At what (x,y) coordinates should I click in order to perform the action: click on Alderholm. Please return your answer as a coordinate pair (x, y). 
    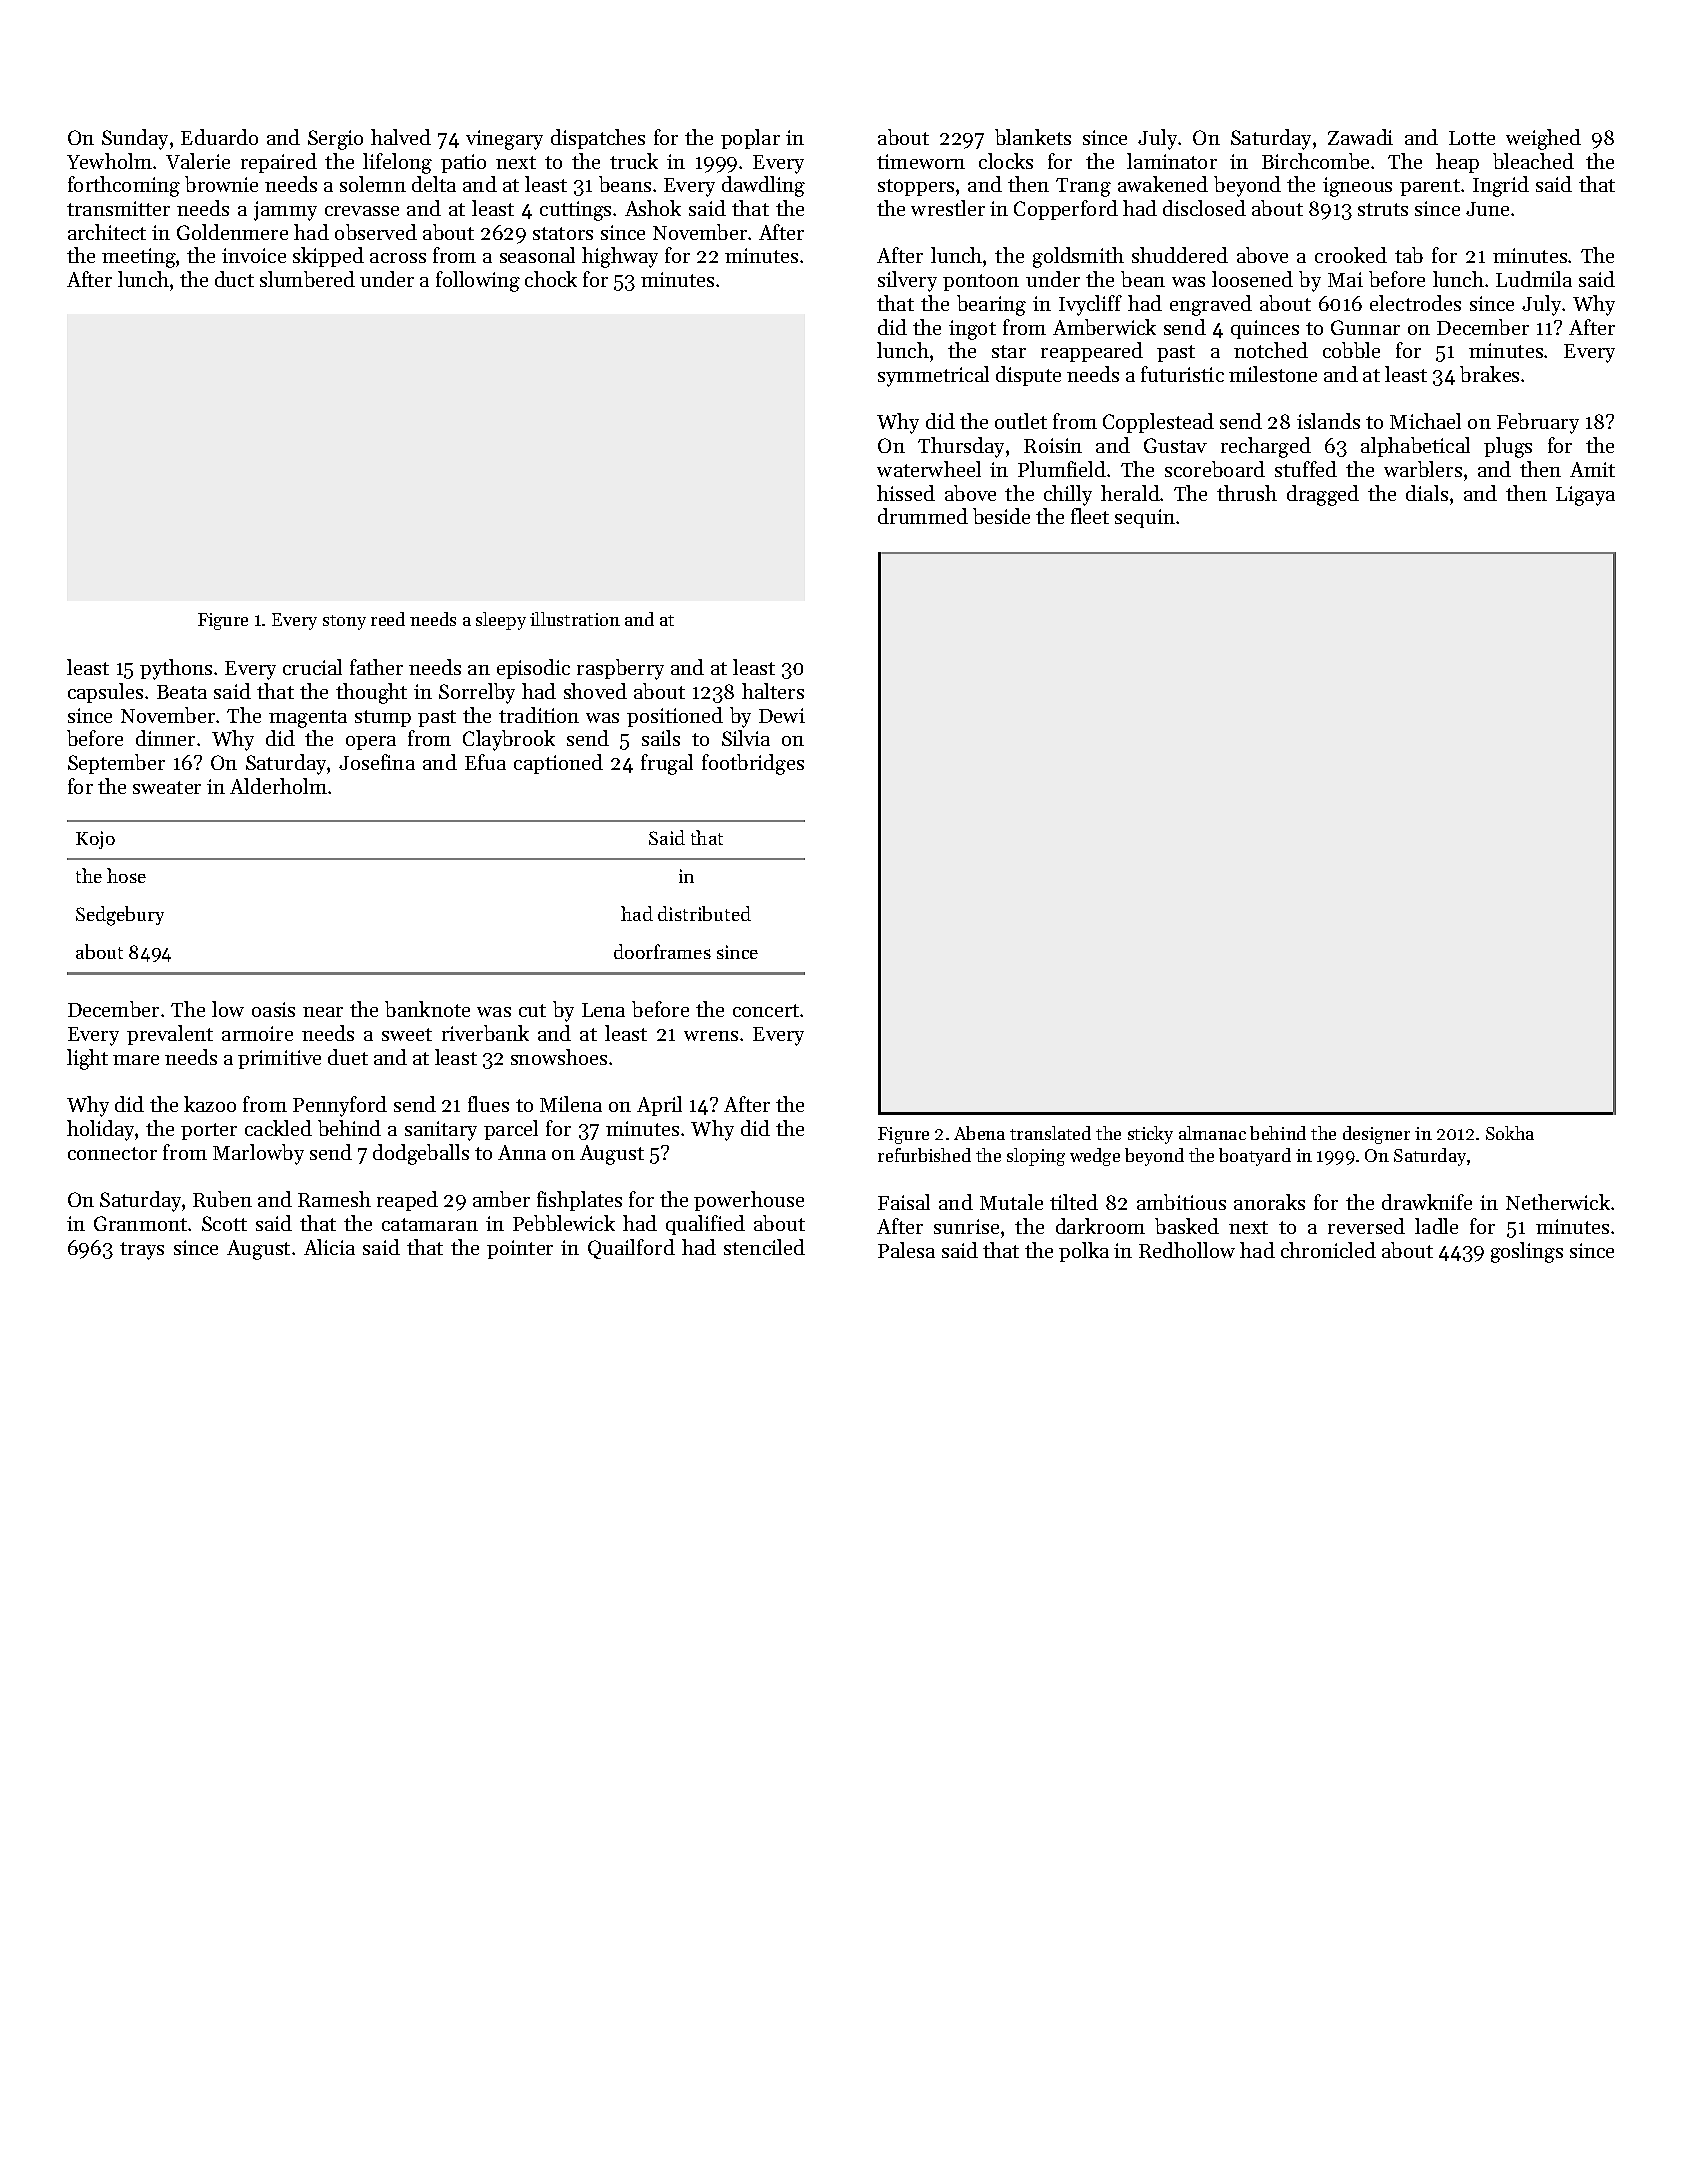
    Looking at the image, I should click on (278, 786).
